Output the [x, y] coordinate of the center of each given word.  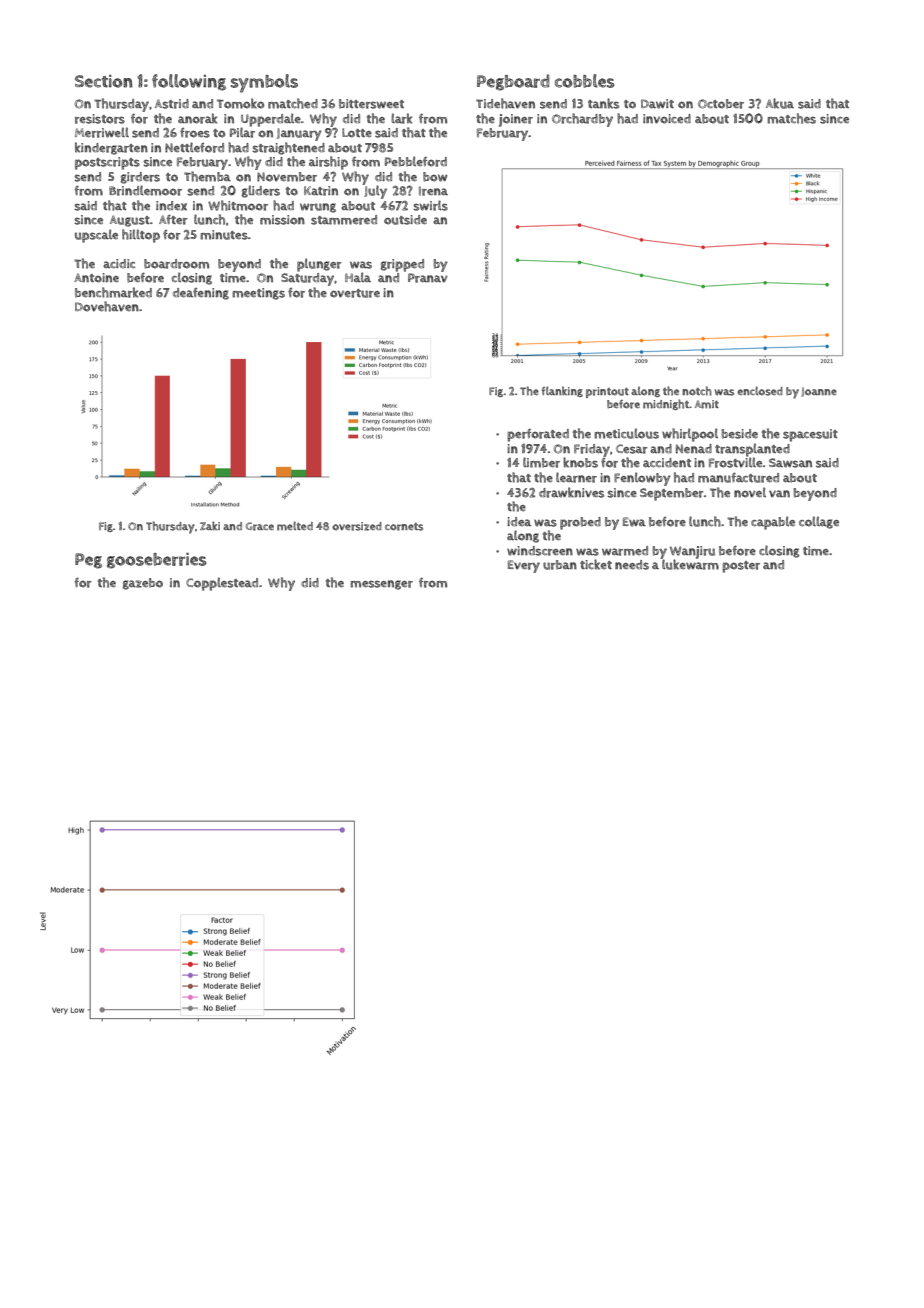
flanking [562, 391]
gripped [402, 265]
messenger [381, 585]
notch [697, 391]
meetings [258, 294]
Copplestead [222, 584]
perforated [538, 435]
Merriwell [102, 132]
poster [741, 567]
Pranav [428, 278]
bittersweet [371, 104]
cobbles [585, 81]
